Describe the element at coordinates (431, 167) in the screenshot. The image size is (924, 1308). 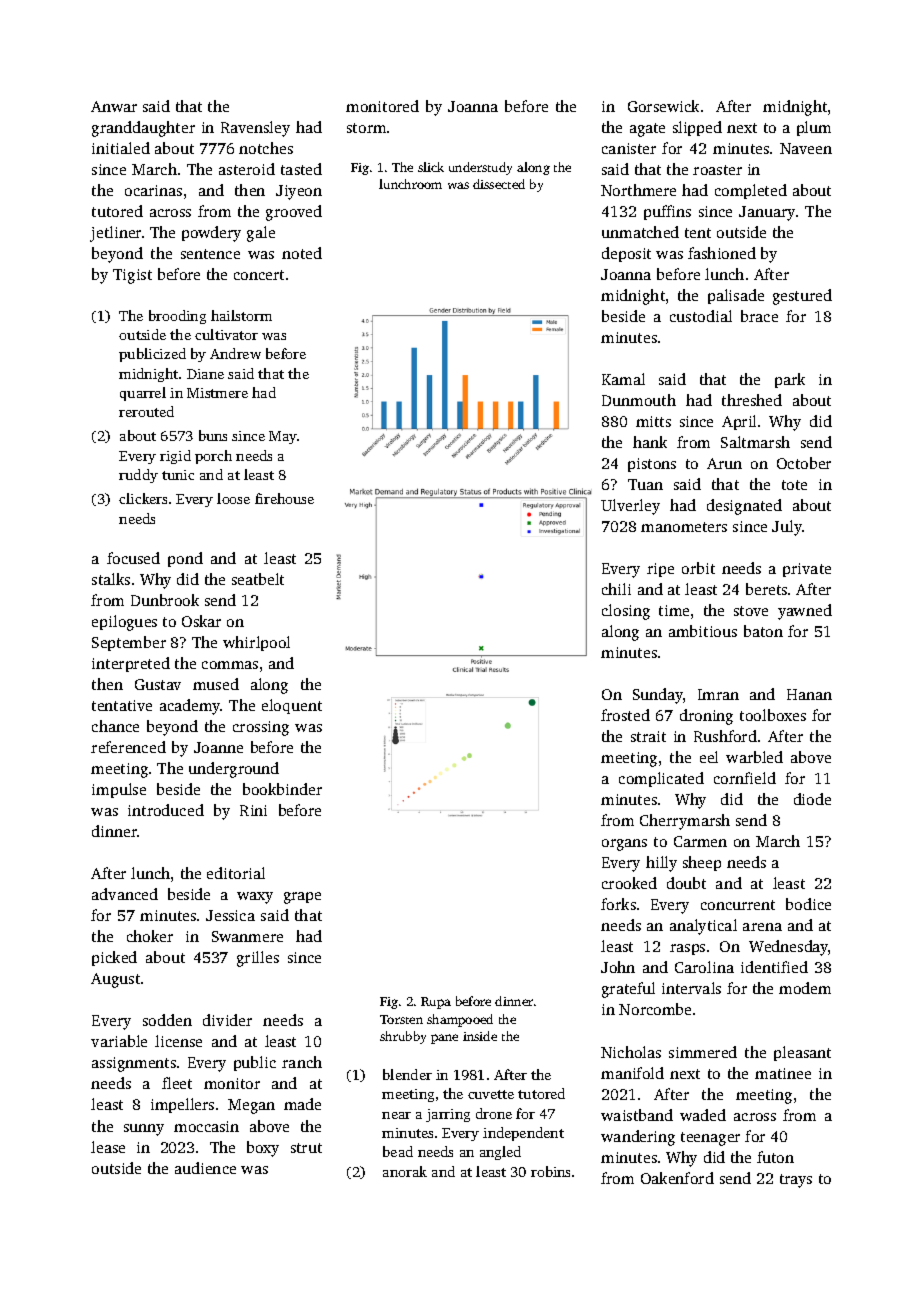
I see `slick` at that location.
